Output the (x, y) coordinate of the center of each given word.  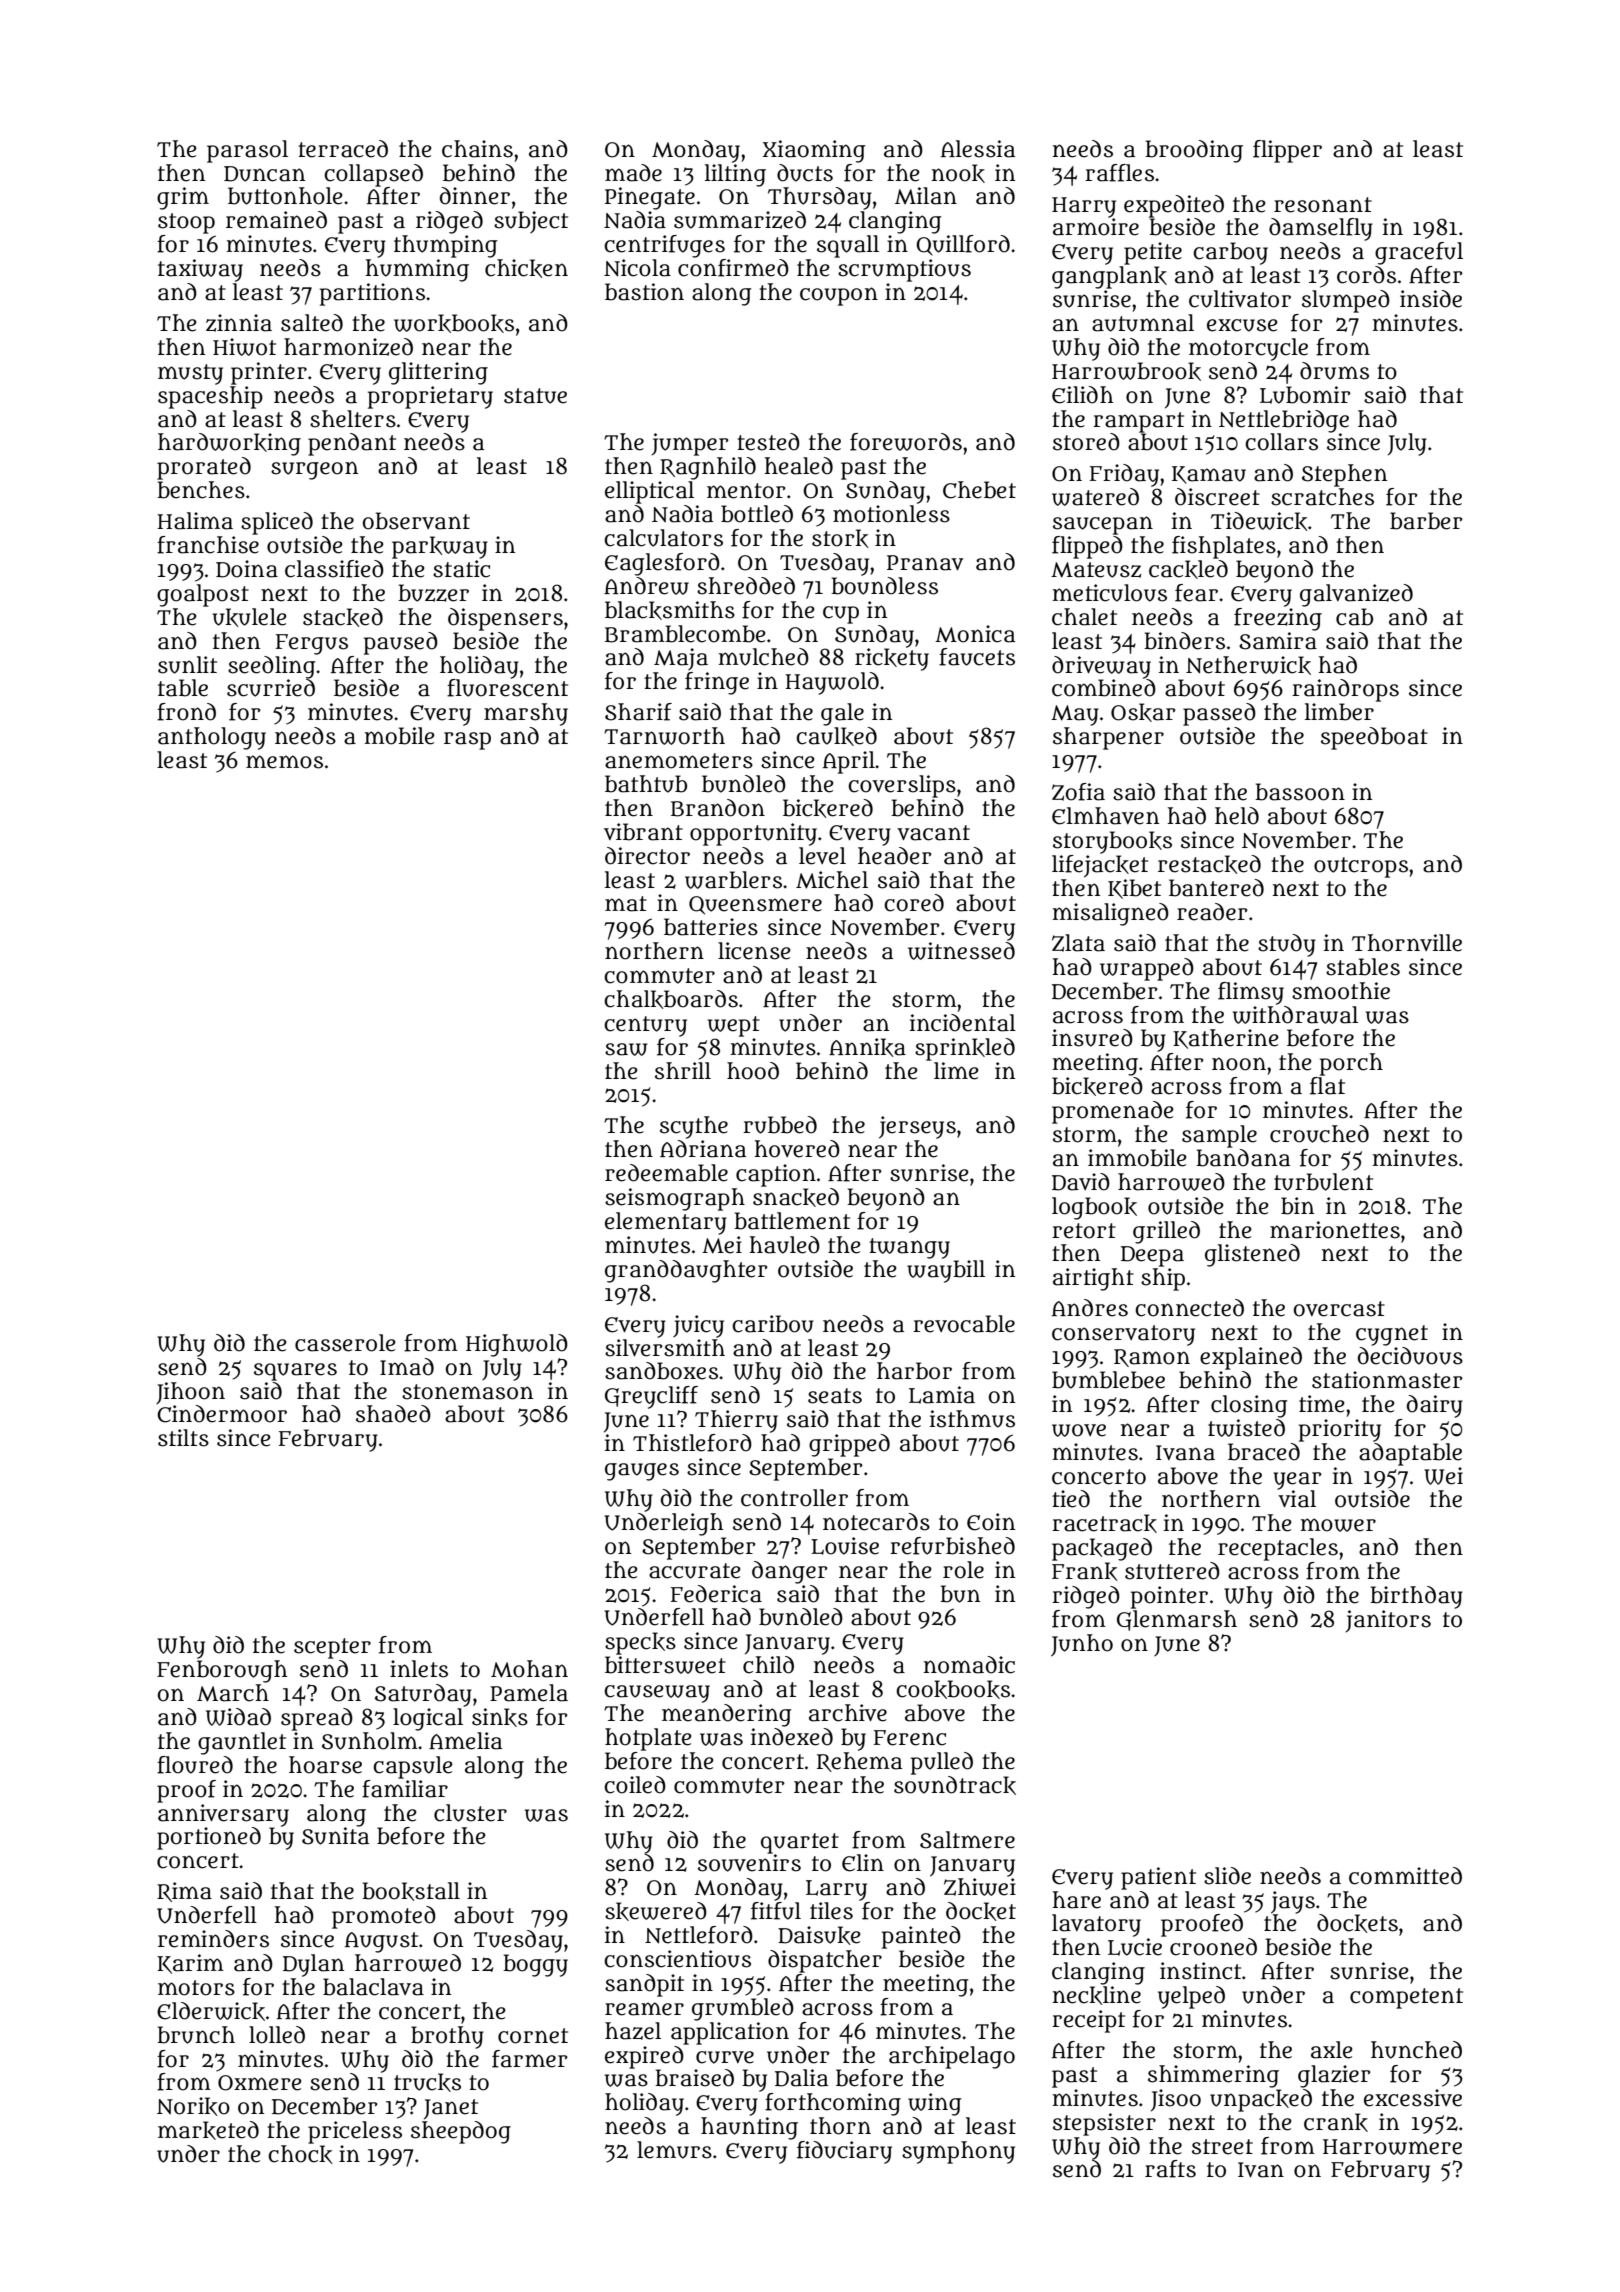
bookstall (411, 1891)
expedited (1174, 206)
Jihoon (190, 1393)
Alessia (978, 149)
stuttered (1172, 1571)
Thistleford (692, 1443)
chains (477, 149)
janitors (1388, 1621)
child (768, 1665)
